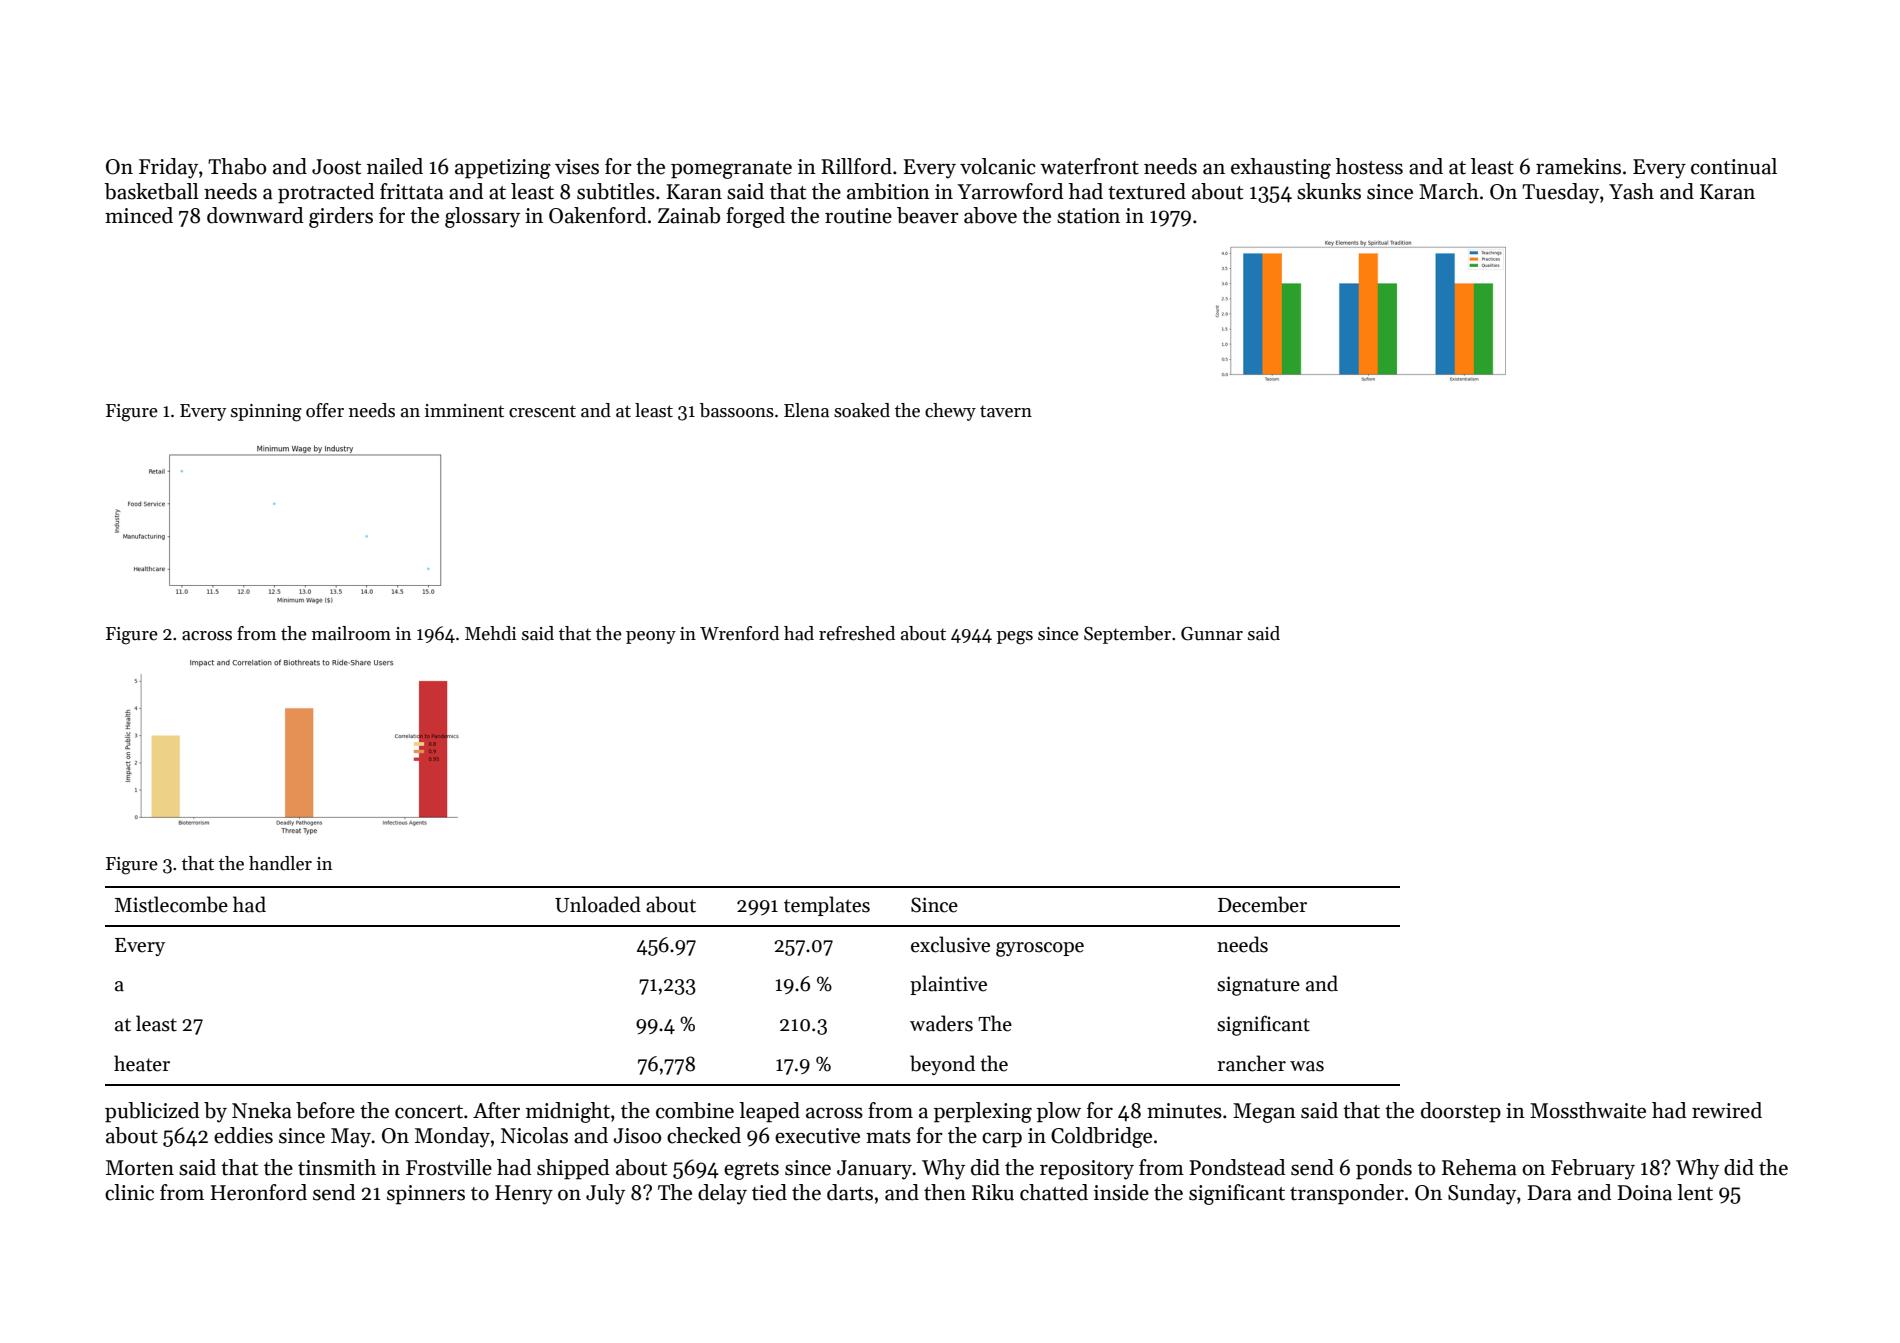 The height and width of the screenshot is (1343, 1900). What do you see at coordinates (1212, 634) in the screenshot?
I see `Gunnar` at bounding box center [1212, 634].
